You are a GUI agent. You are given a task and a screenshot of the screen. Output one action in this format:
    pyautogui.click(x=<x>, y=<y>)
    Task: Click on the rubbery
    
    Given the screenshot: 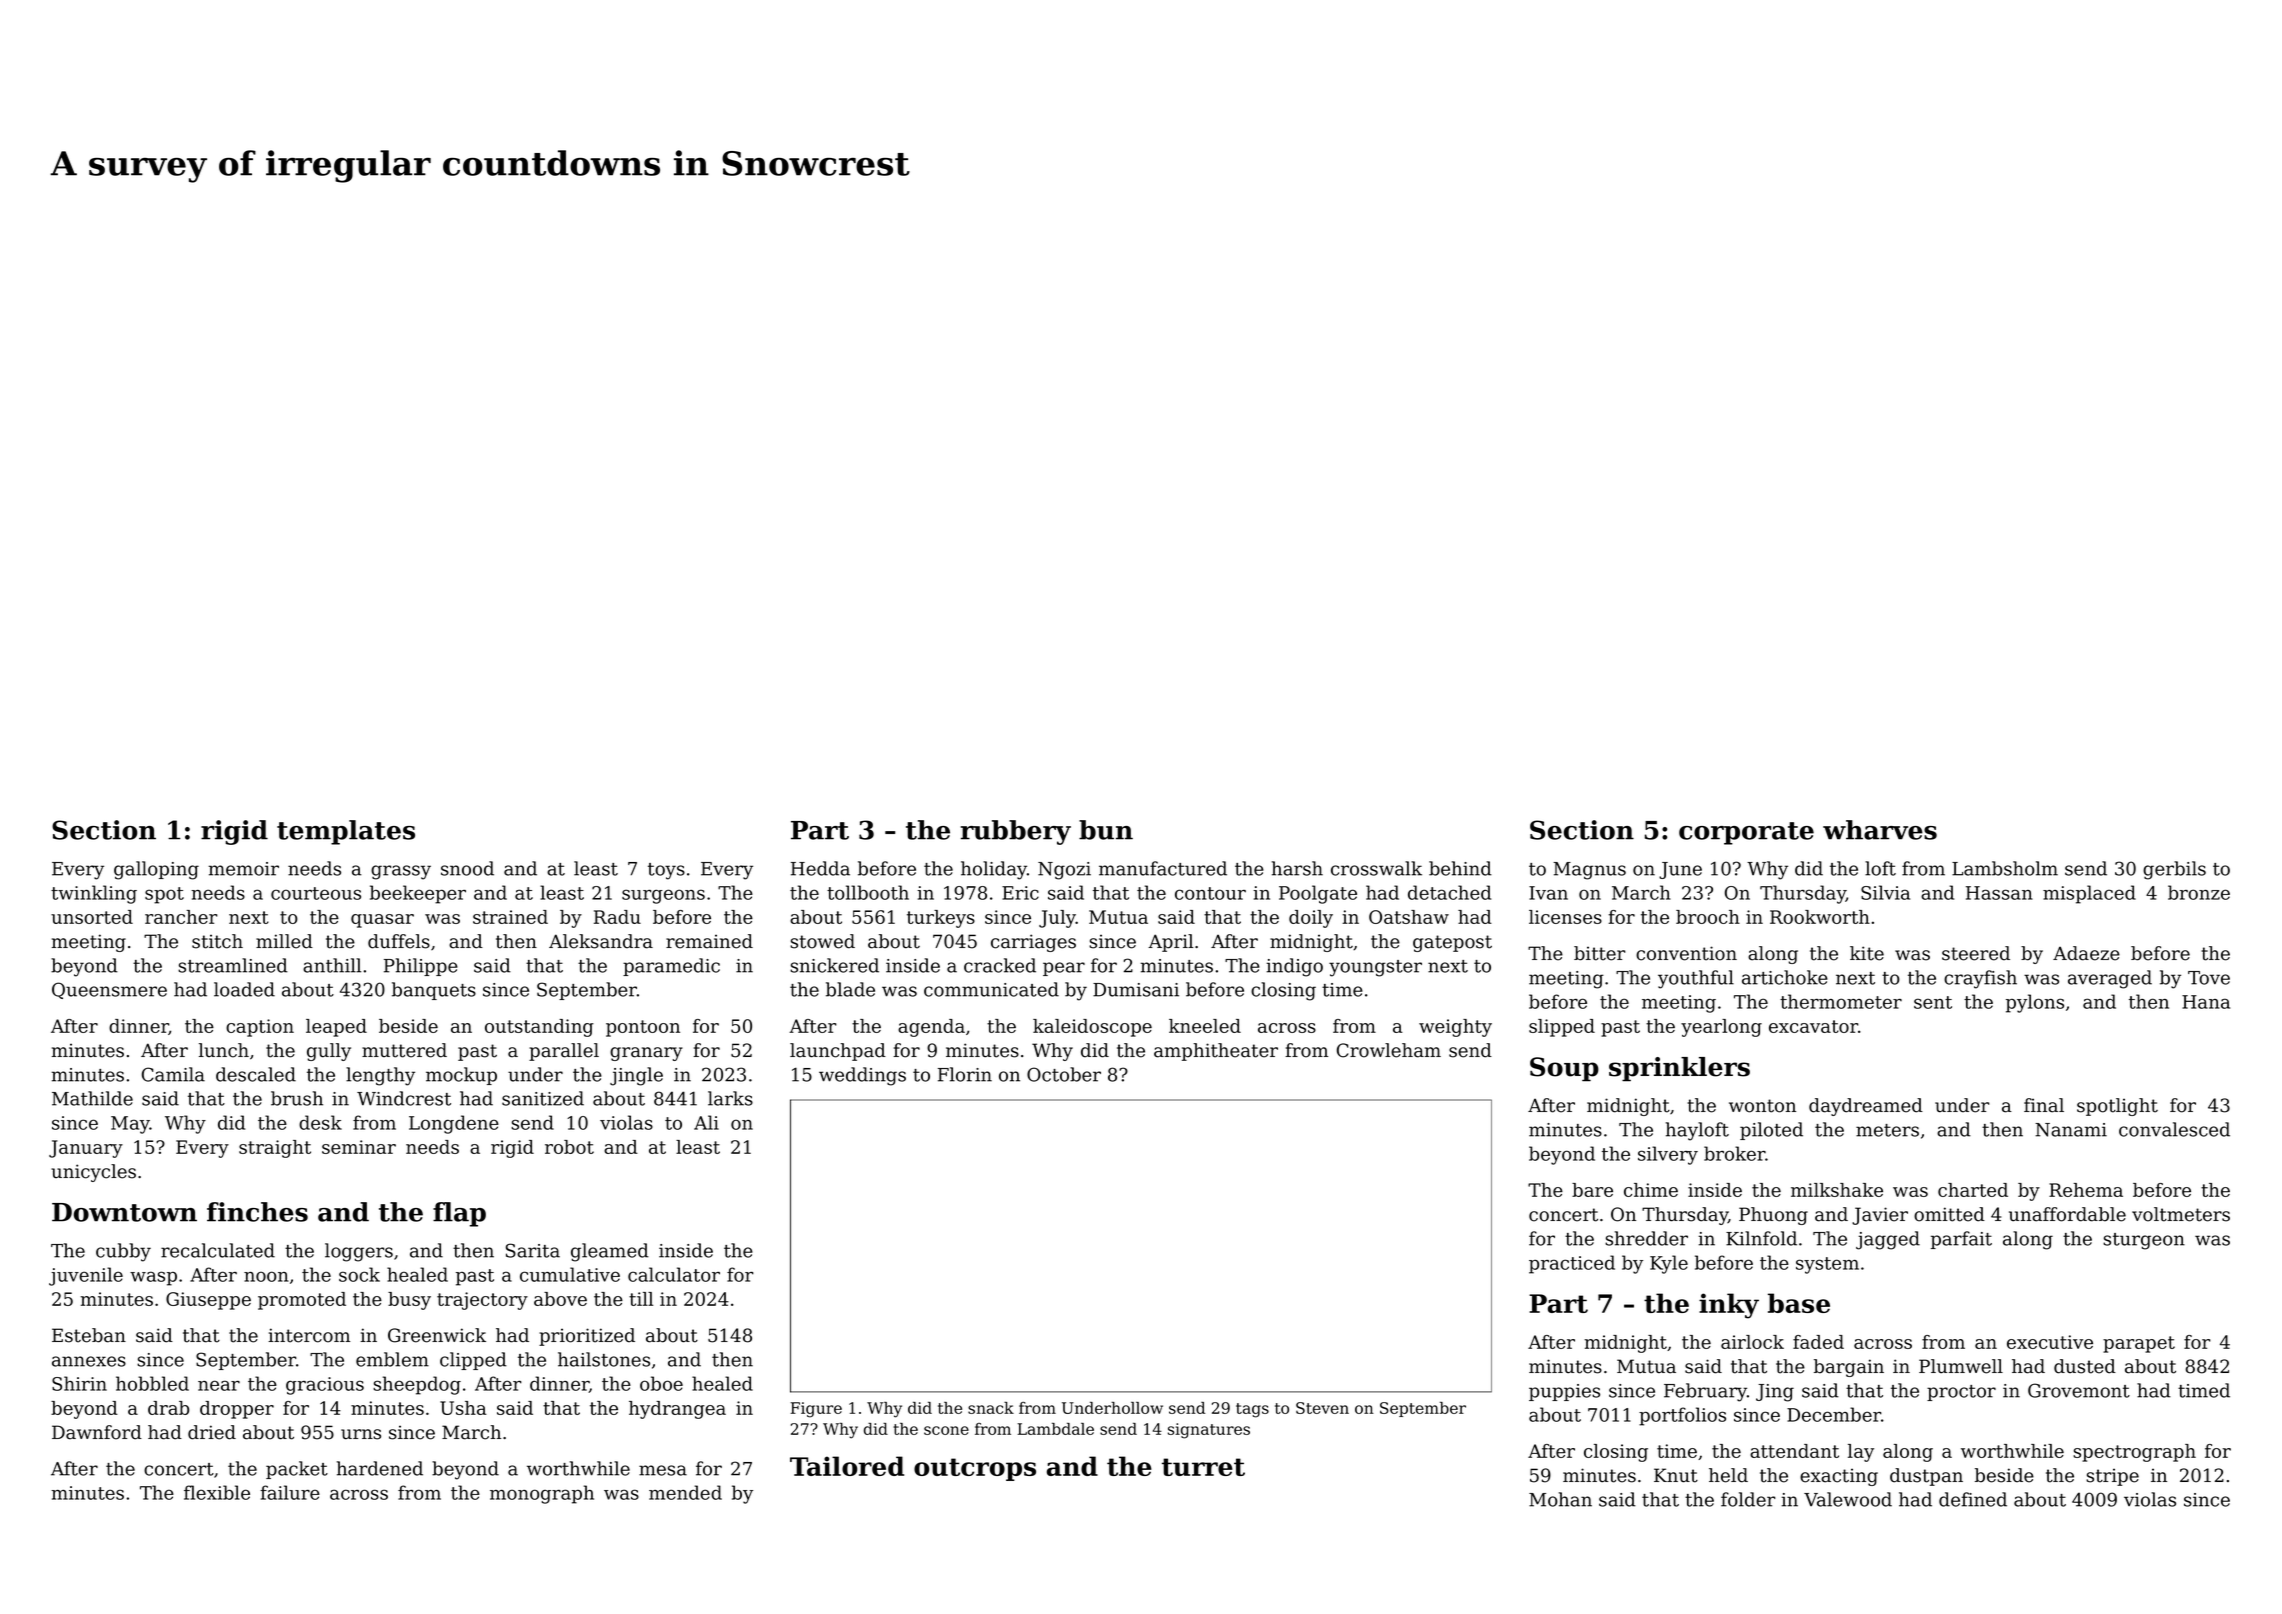 What is the action you would take?
    pyautogui.click(x=1016, y=832)
